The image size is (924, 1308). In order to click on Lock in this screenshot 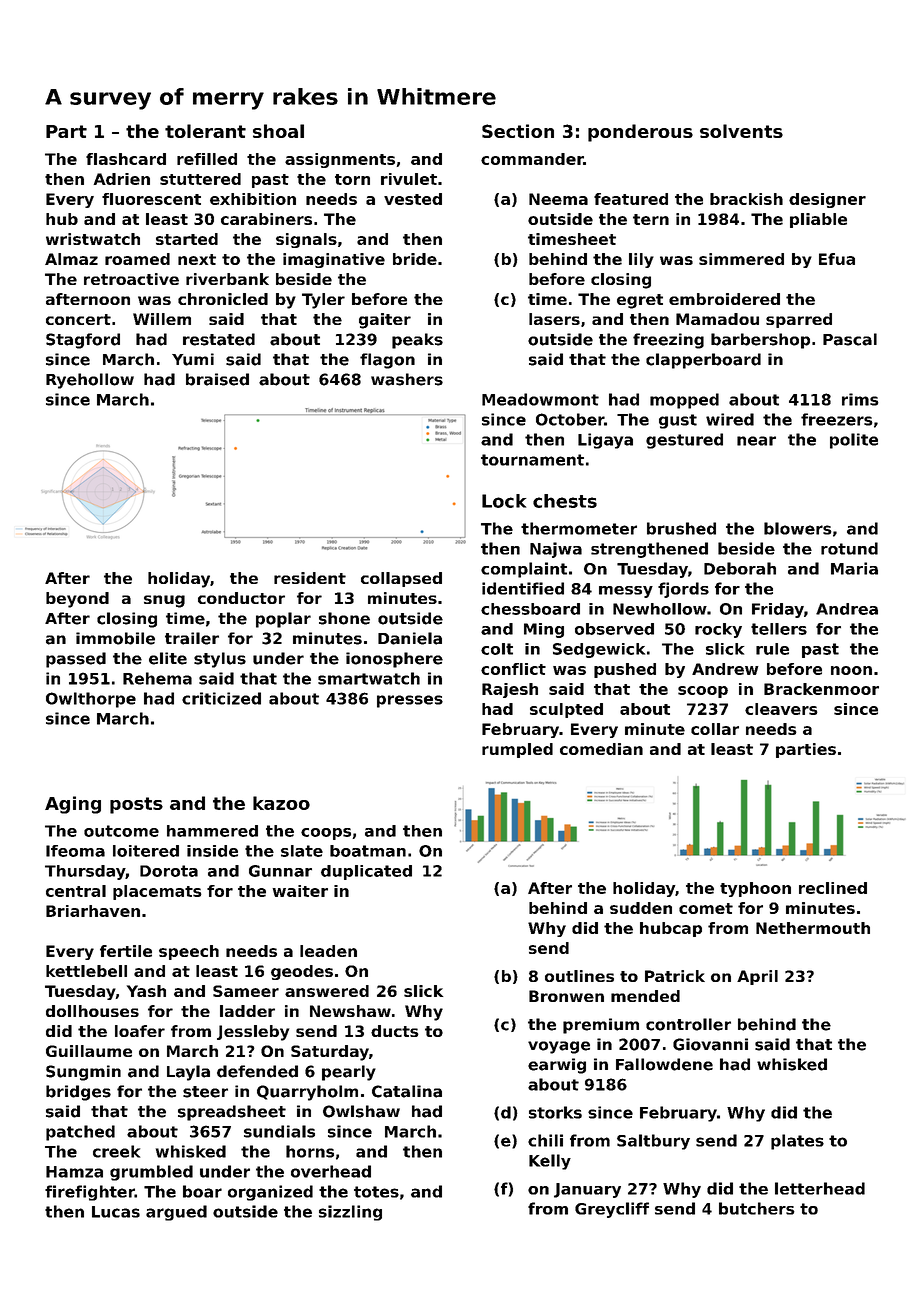, I will do `click(504, 501)`.
